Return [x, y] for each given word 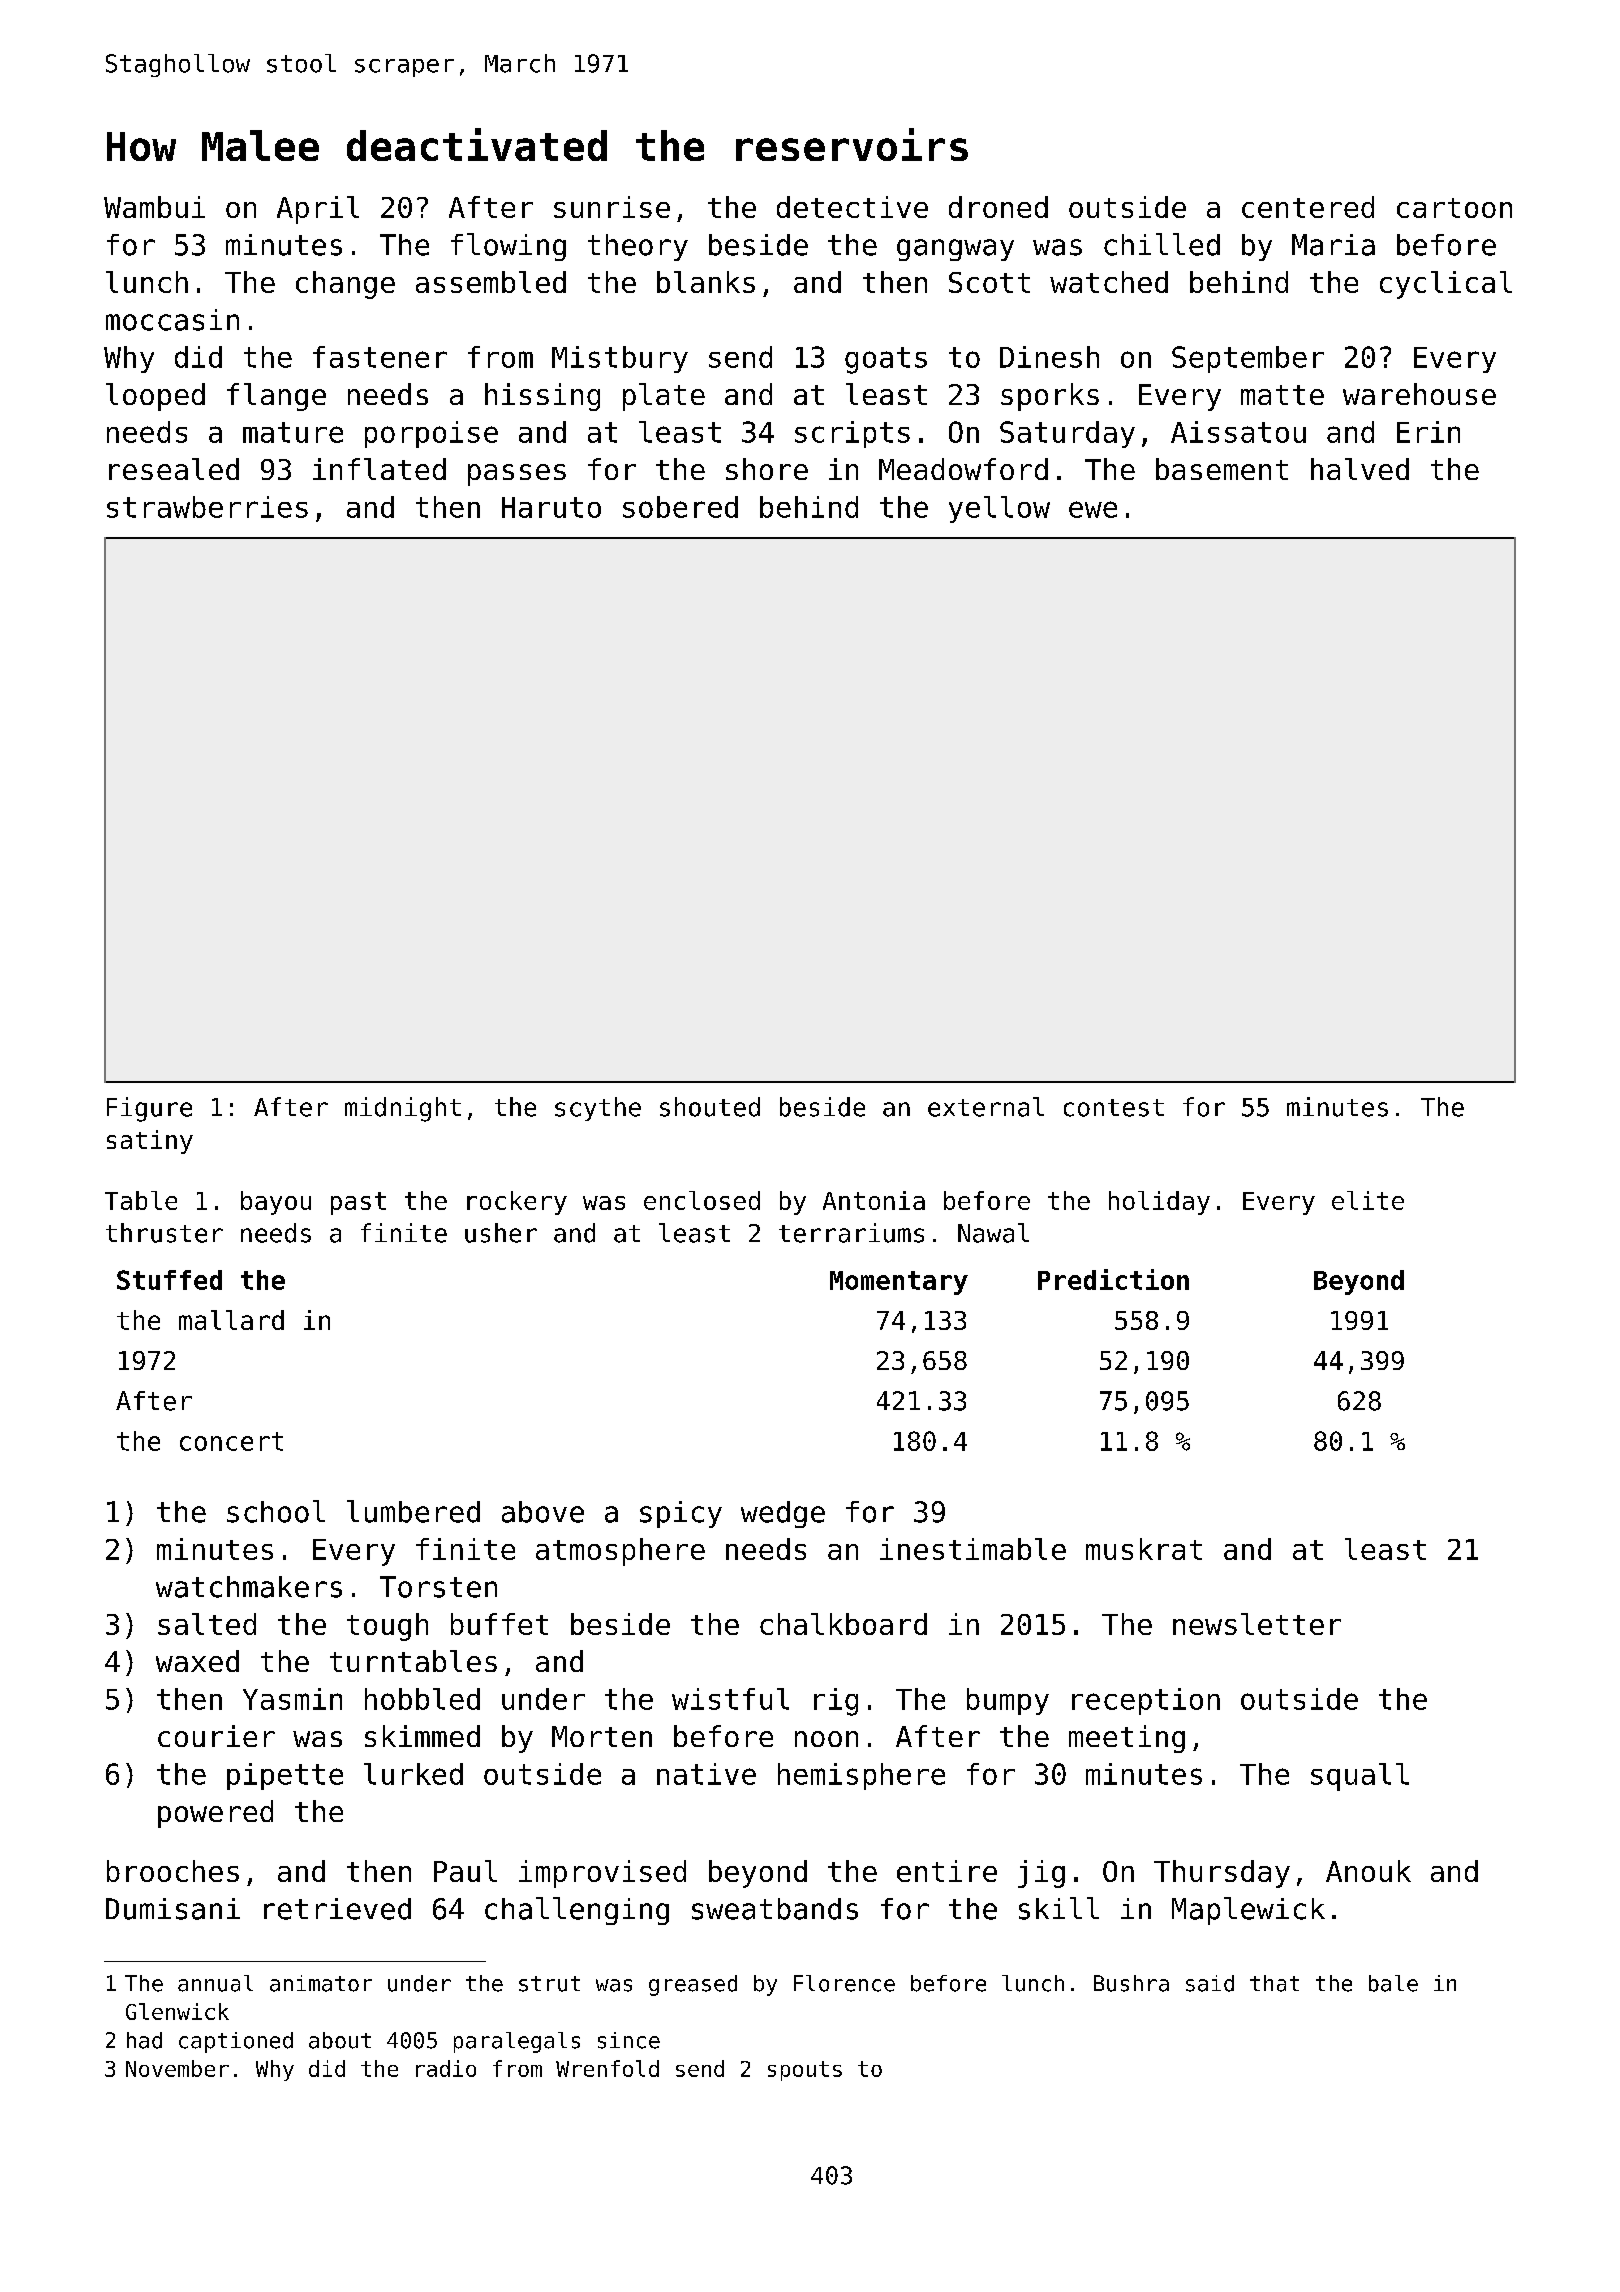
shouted [710, 1107]
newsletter [1257, 1624]
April [318, 210]
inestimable [973, 1549]
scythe [598, 1109]
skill [1059, 1908]
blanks [706, 282]
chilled [1162, 244]
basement [1222, 469]
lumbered [413, 1511]
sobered [680, 507]
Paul [465, 1871]
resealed [174, 469]
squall [1360, 1777]
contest [1114, 1108]
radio [446, 2068]
